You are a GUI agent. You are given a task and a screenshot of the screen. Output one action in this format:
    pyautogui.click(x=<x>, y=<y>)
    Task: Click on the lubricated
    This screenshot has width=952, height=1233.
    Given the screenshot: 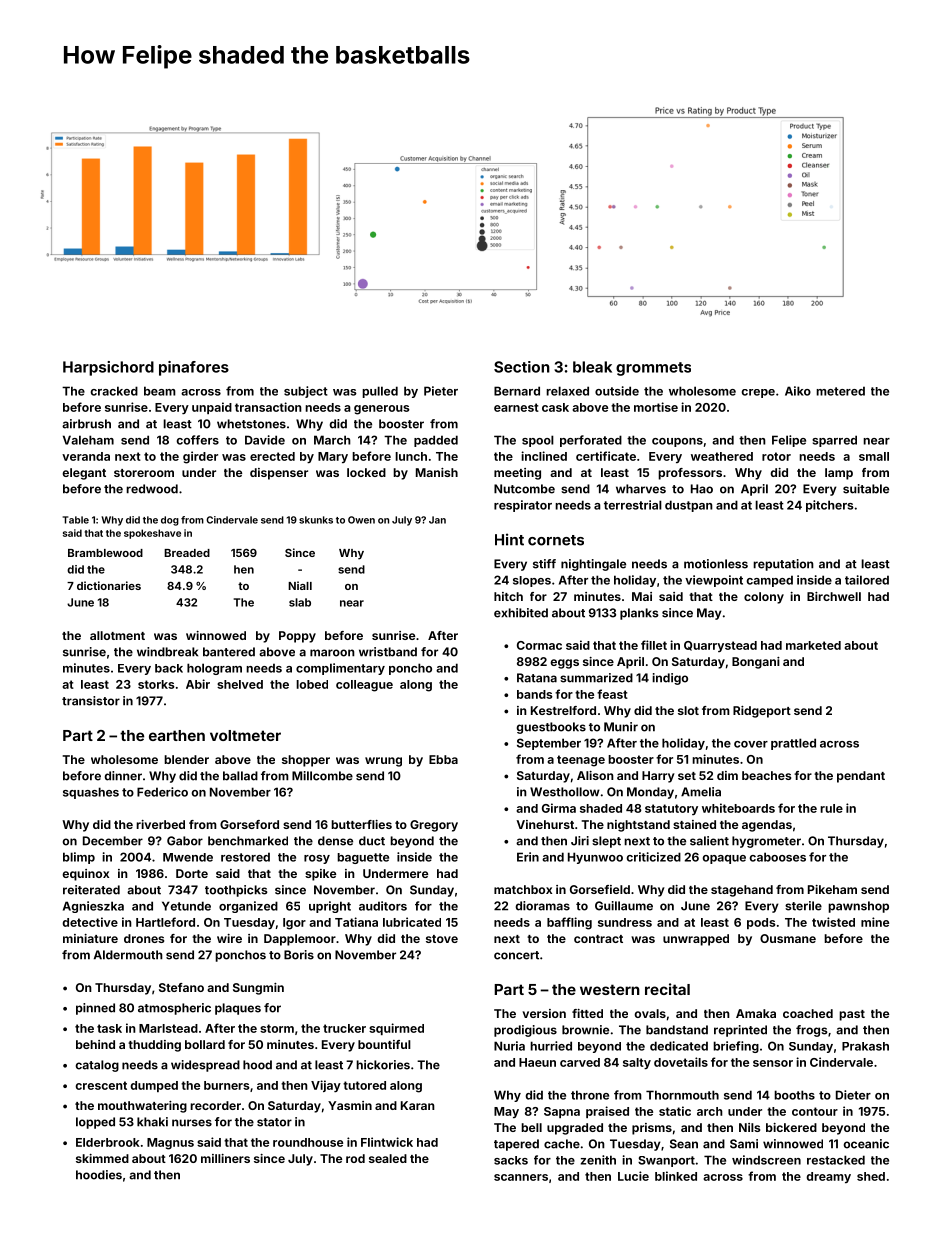 What is the action you would take?
    pyautogui.click(x=412, y=922)
